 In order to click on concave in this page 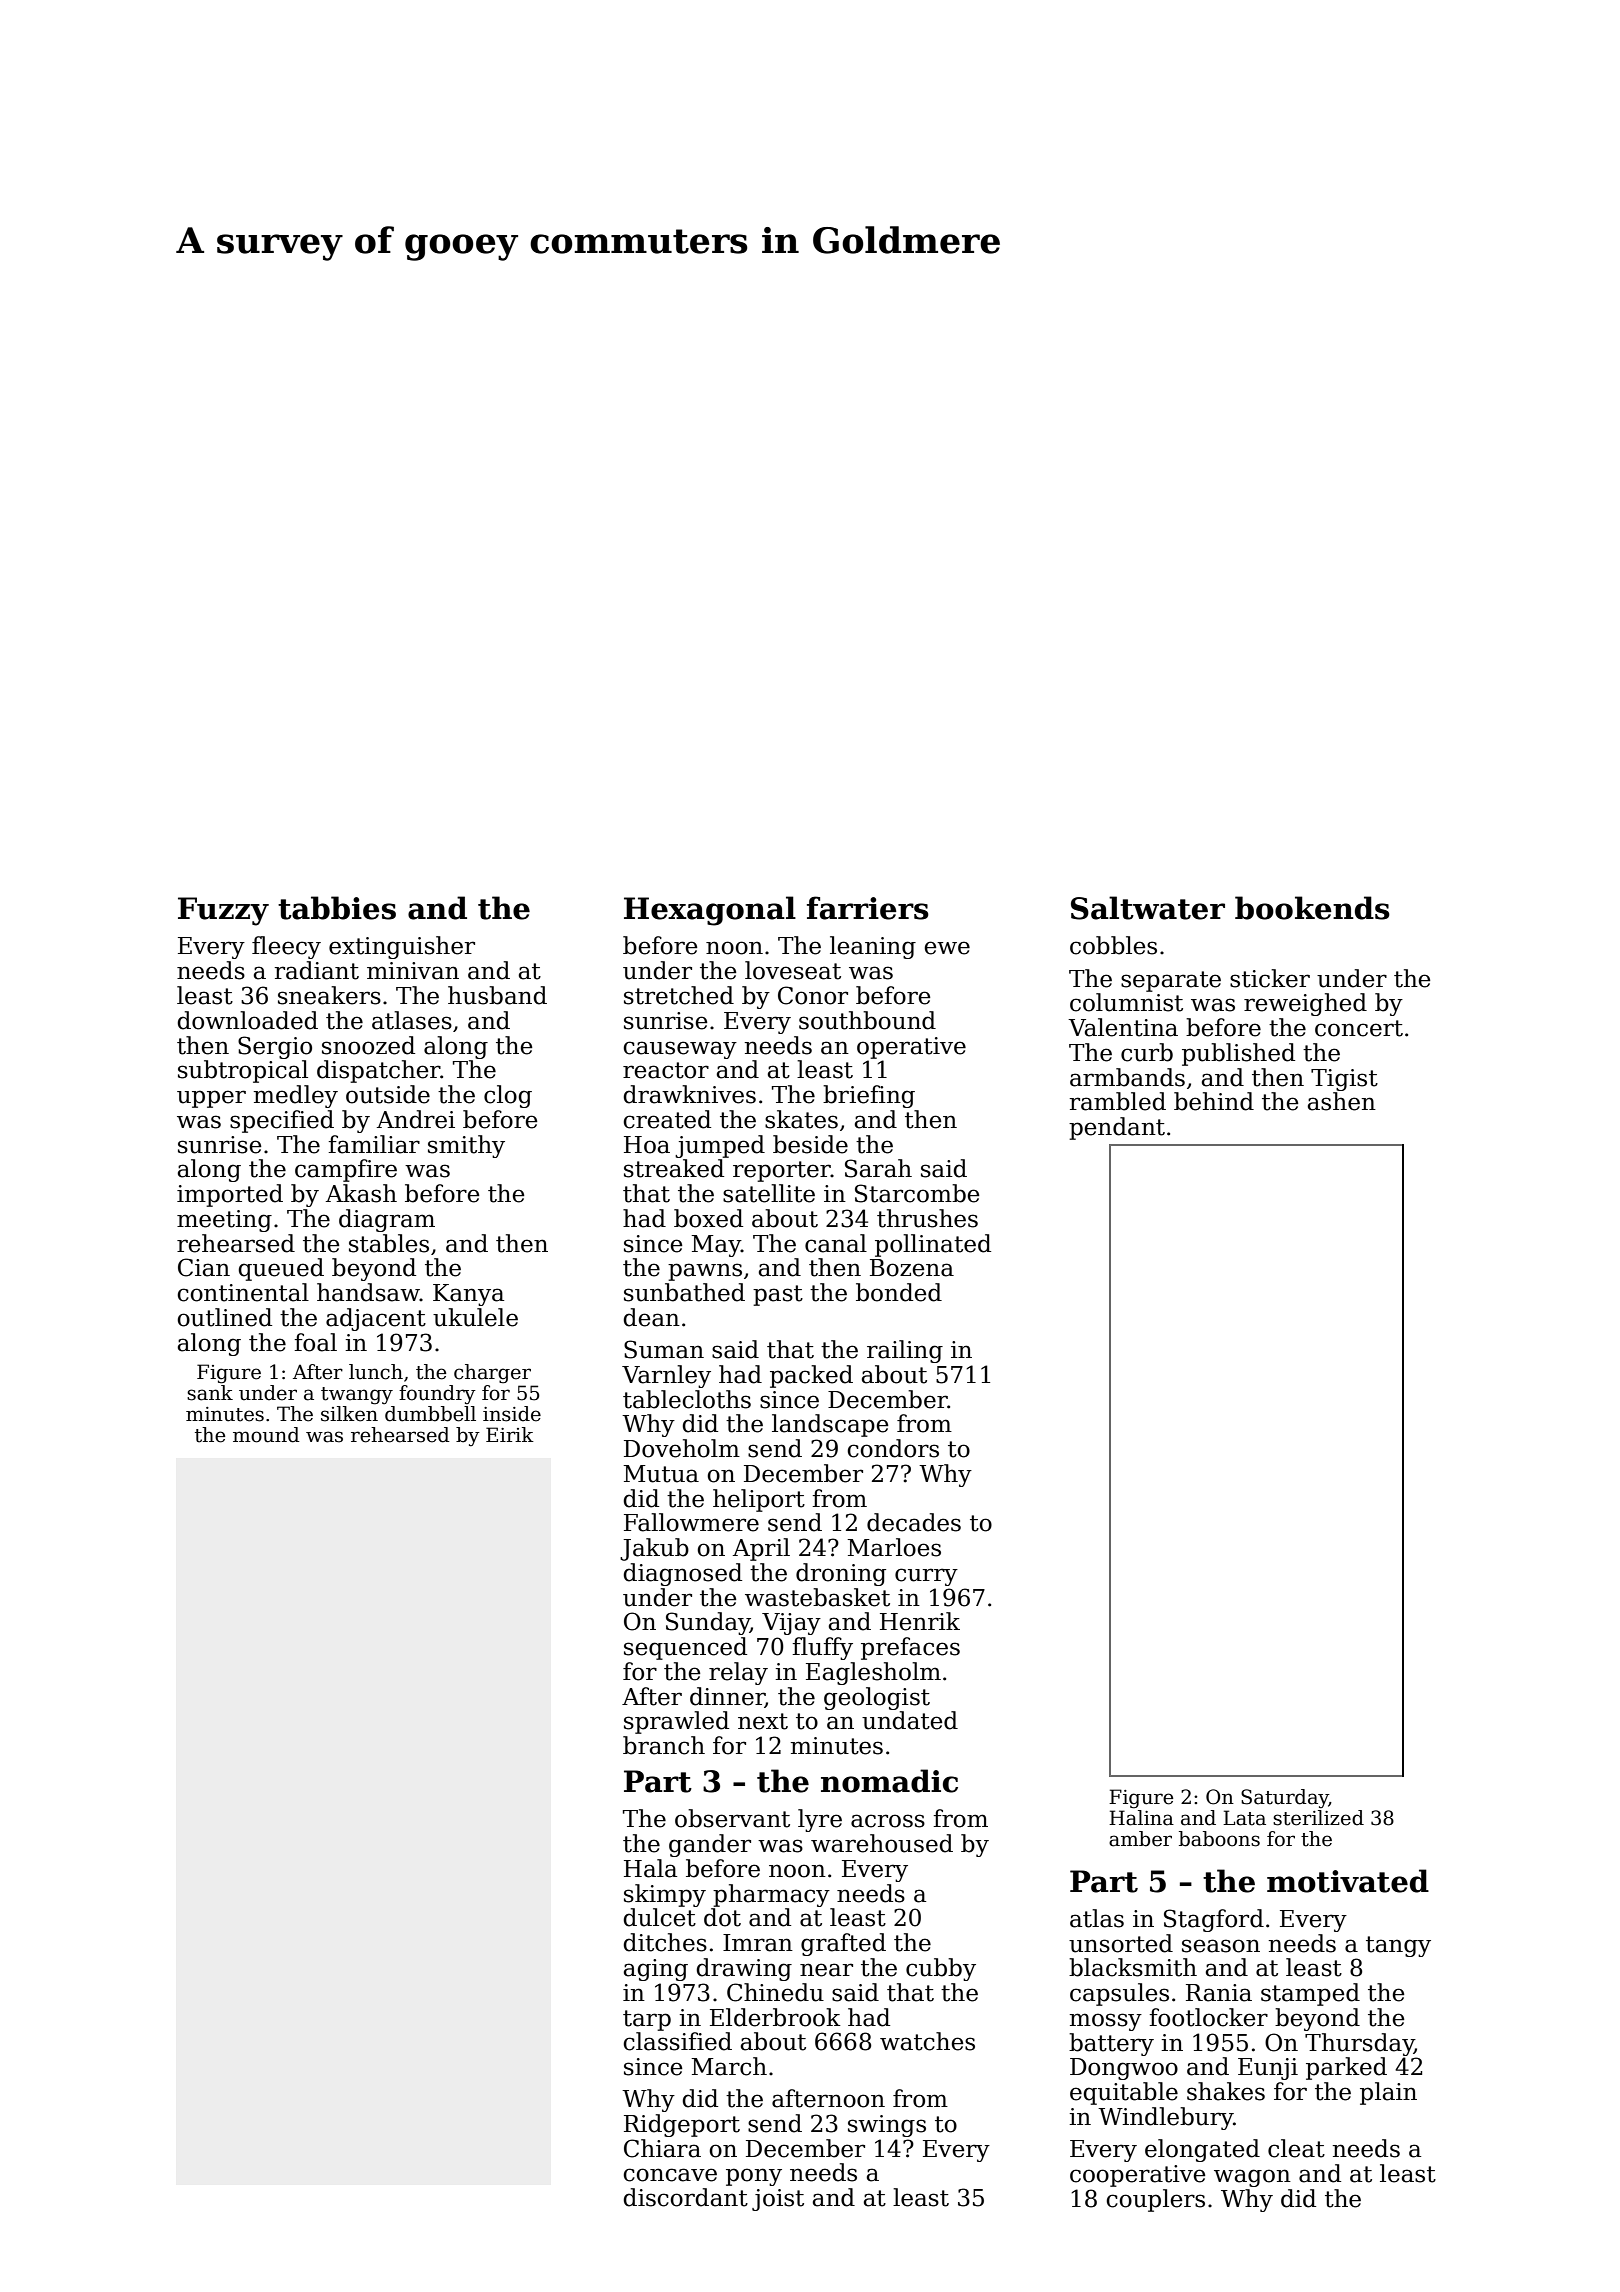, I will do `click(670, 2175)`.
